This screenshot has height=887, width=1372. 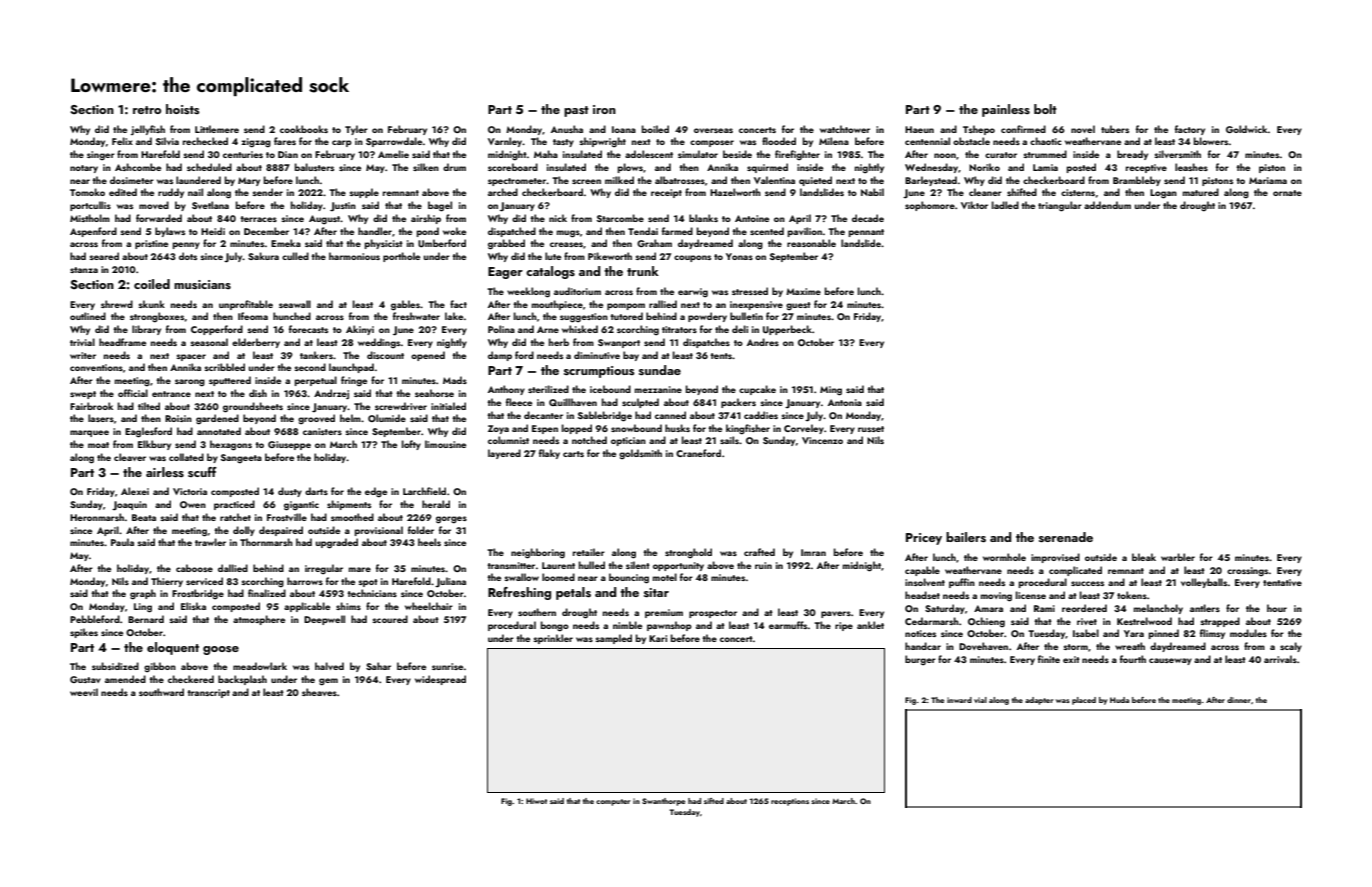 I want to click on widespread, so click(x=440, y=680).
